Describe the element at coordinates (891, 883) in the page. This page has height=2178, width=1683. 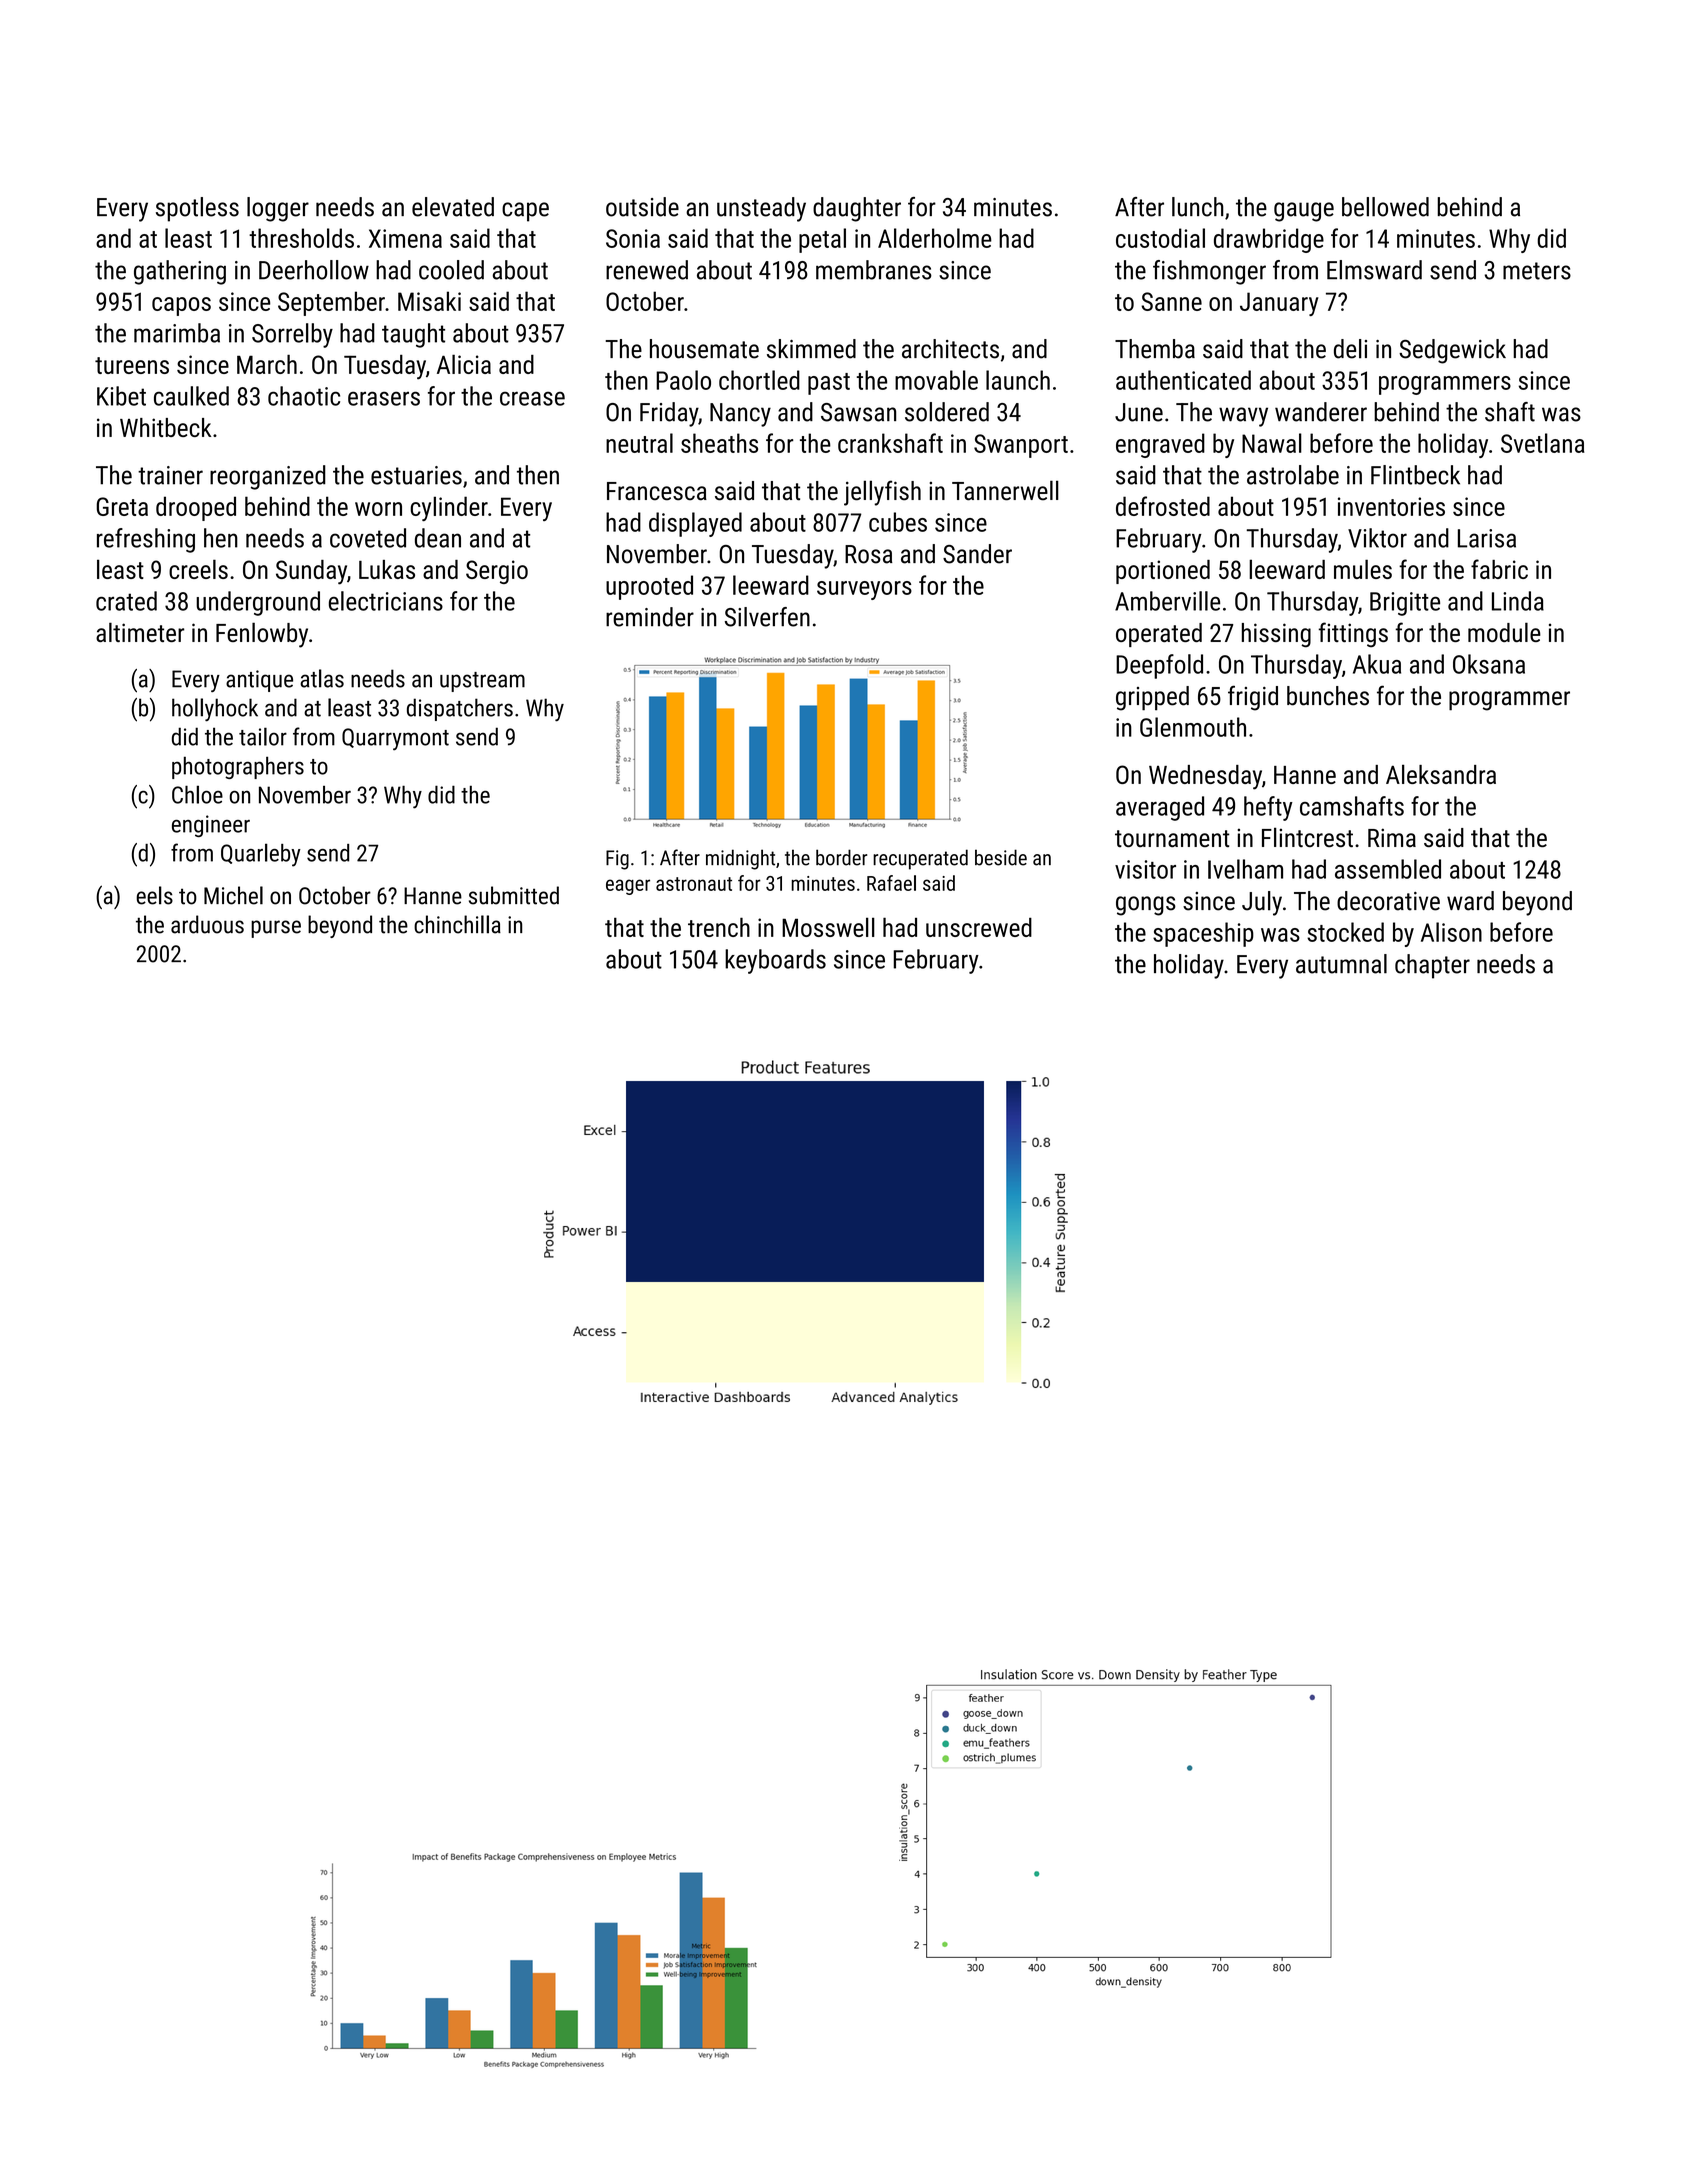
I see `Rafael` at that location.
